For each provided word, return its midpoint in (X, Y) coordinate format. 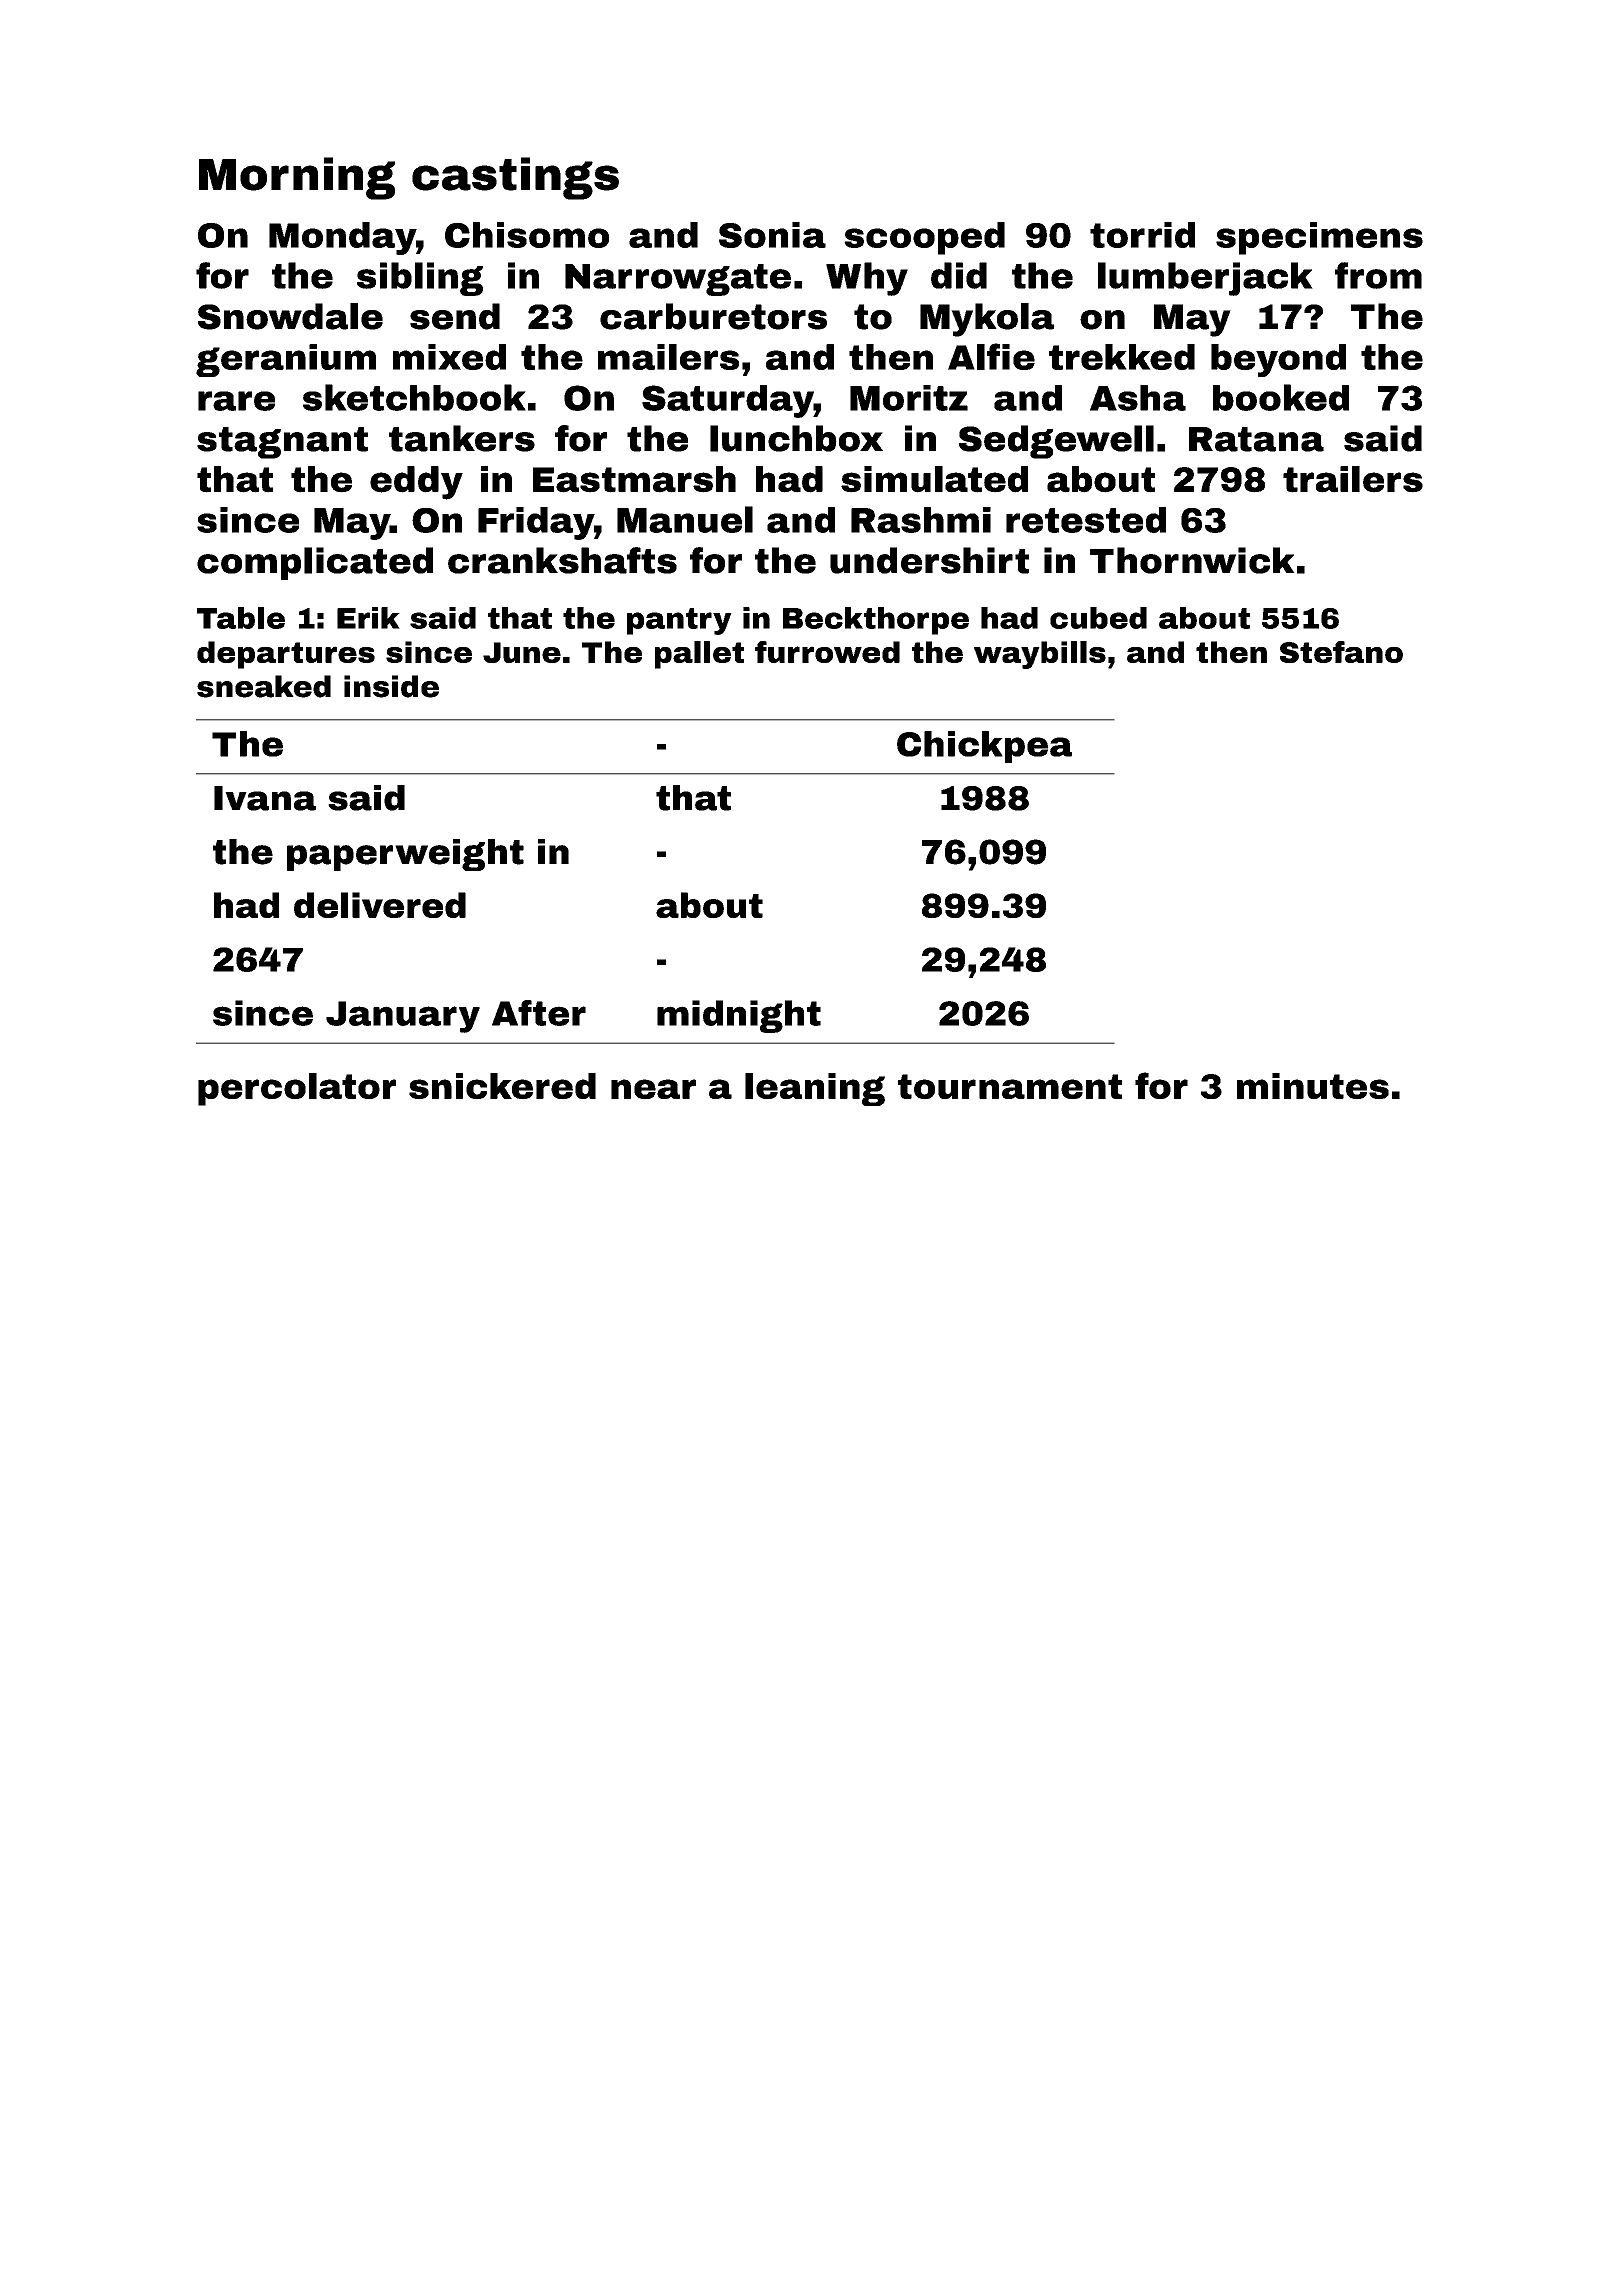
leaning (815, 1089)
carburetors (713, 316)
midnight (739, 1016)
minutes (1313, 1086)
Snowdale (290, 316)
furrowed (827, 652)
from (1378, 275)
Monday (342, 238)
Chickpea (984, 747)
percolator (297, 1089)
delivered (380, 905)
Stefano (1341, 652)
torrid (1142, 235)
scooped (924, 238)
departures (286, 655)
